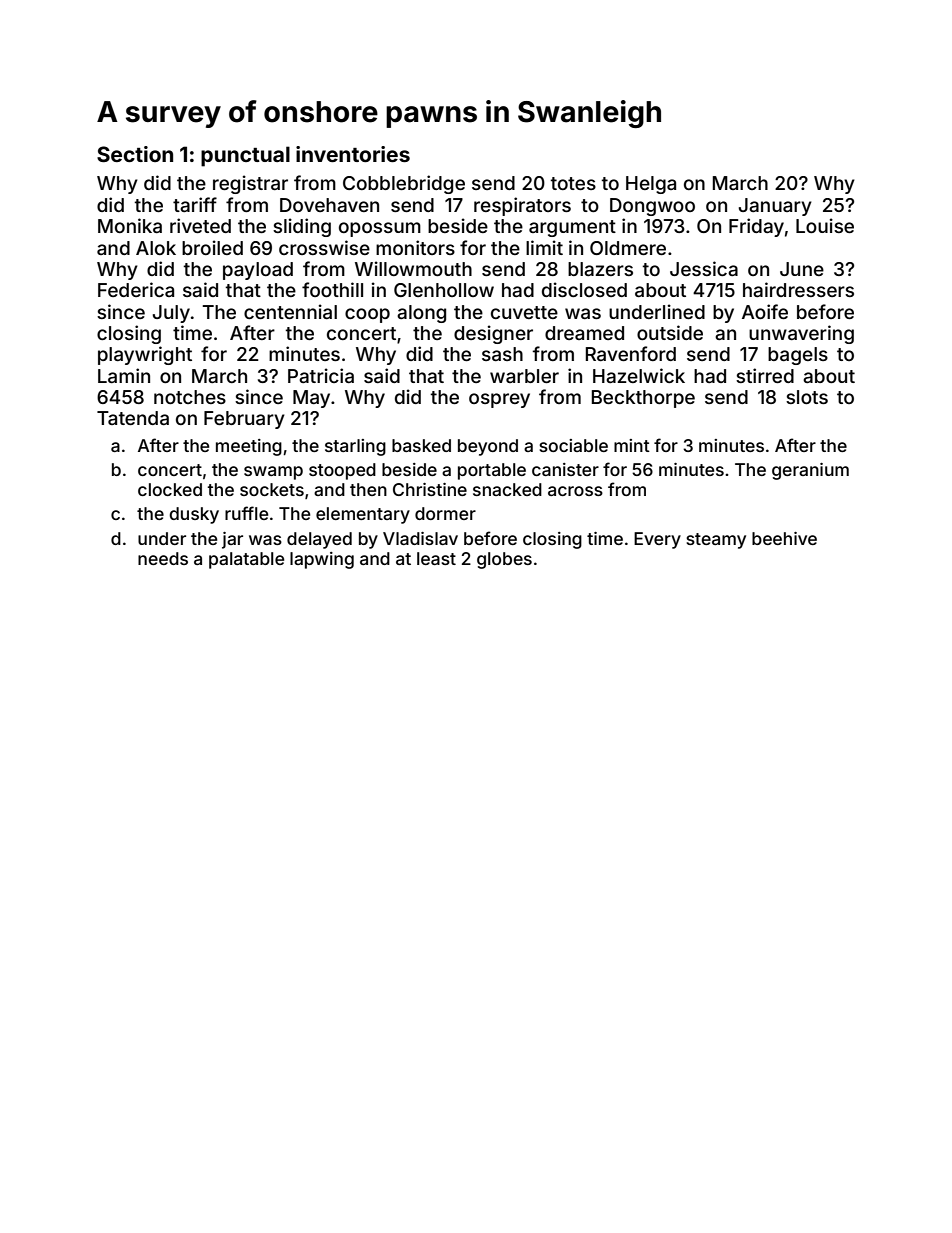 The image size is (952, 1233). What do you see at coordinates (798, 289) in the document?
I see `hairdressers` at bounding box center [798, 289].
